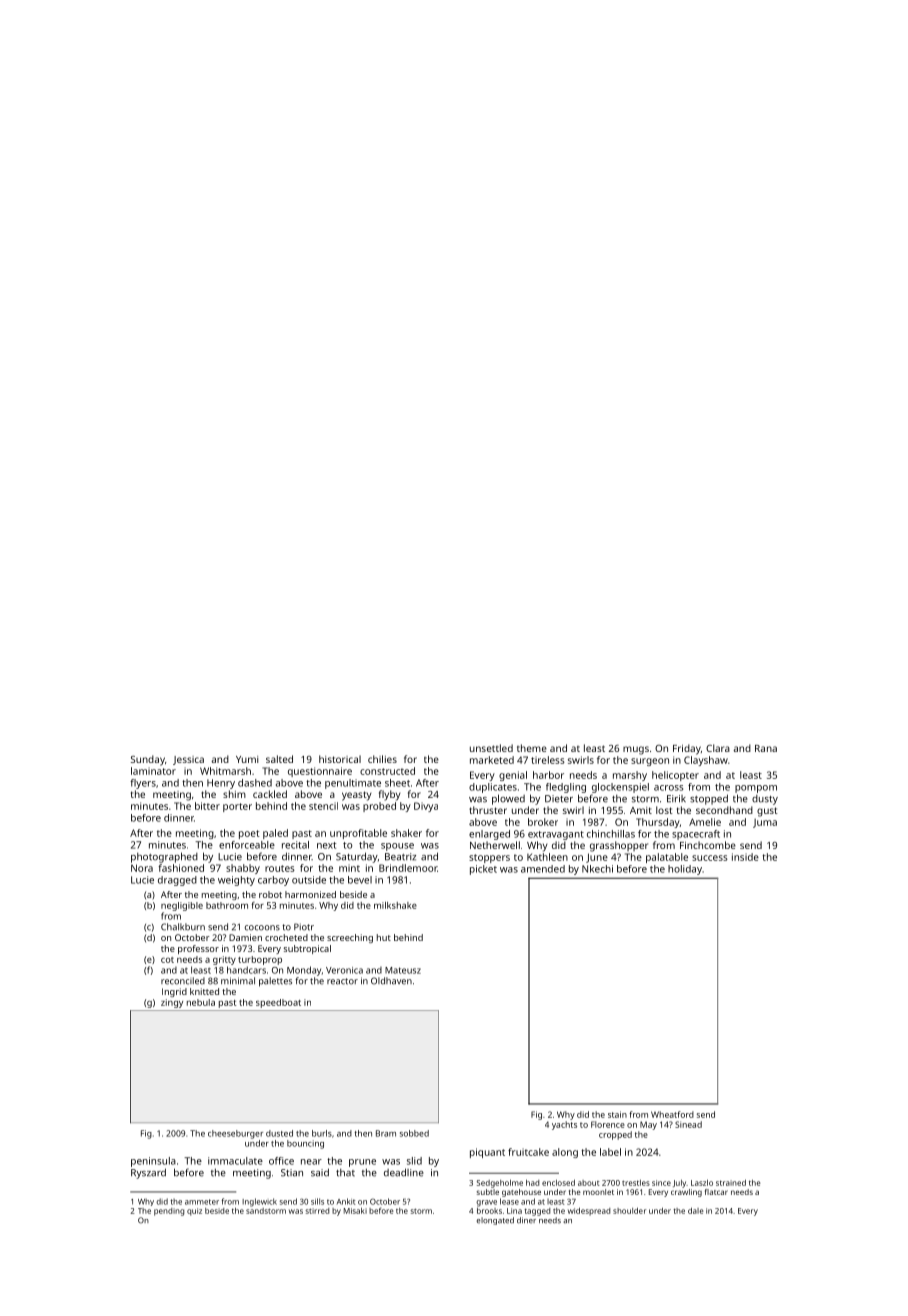  I want to click on tireless, so click(548, 760).
